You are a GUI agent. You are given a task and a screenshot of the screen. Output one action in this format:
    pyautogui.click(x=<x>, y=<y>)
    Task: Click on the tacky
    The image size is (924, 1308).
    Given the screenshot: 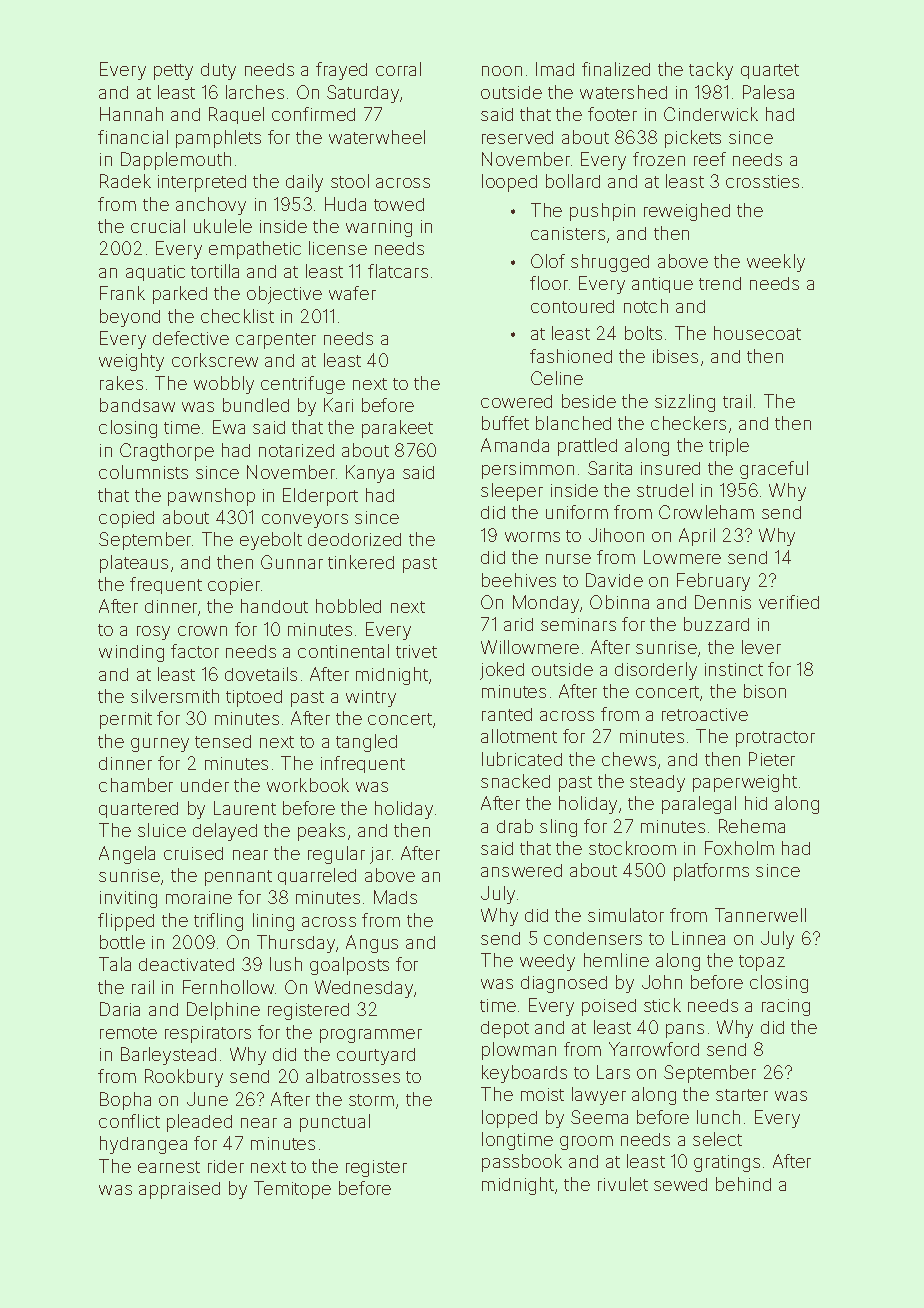 What is the action you would take?
    pyautogui.click(x=711, y=71)
